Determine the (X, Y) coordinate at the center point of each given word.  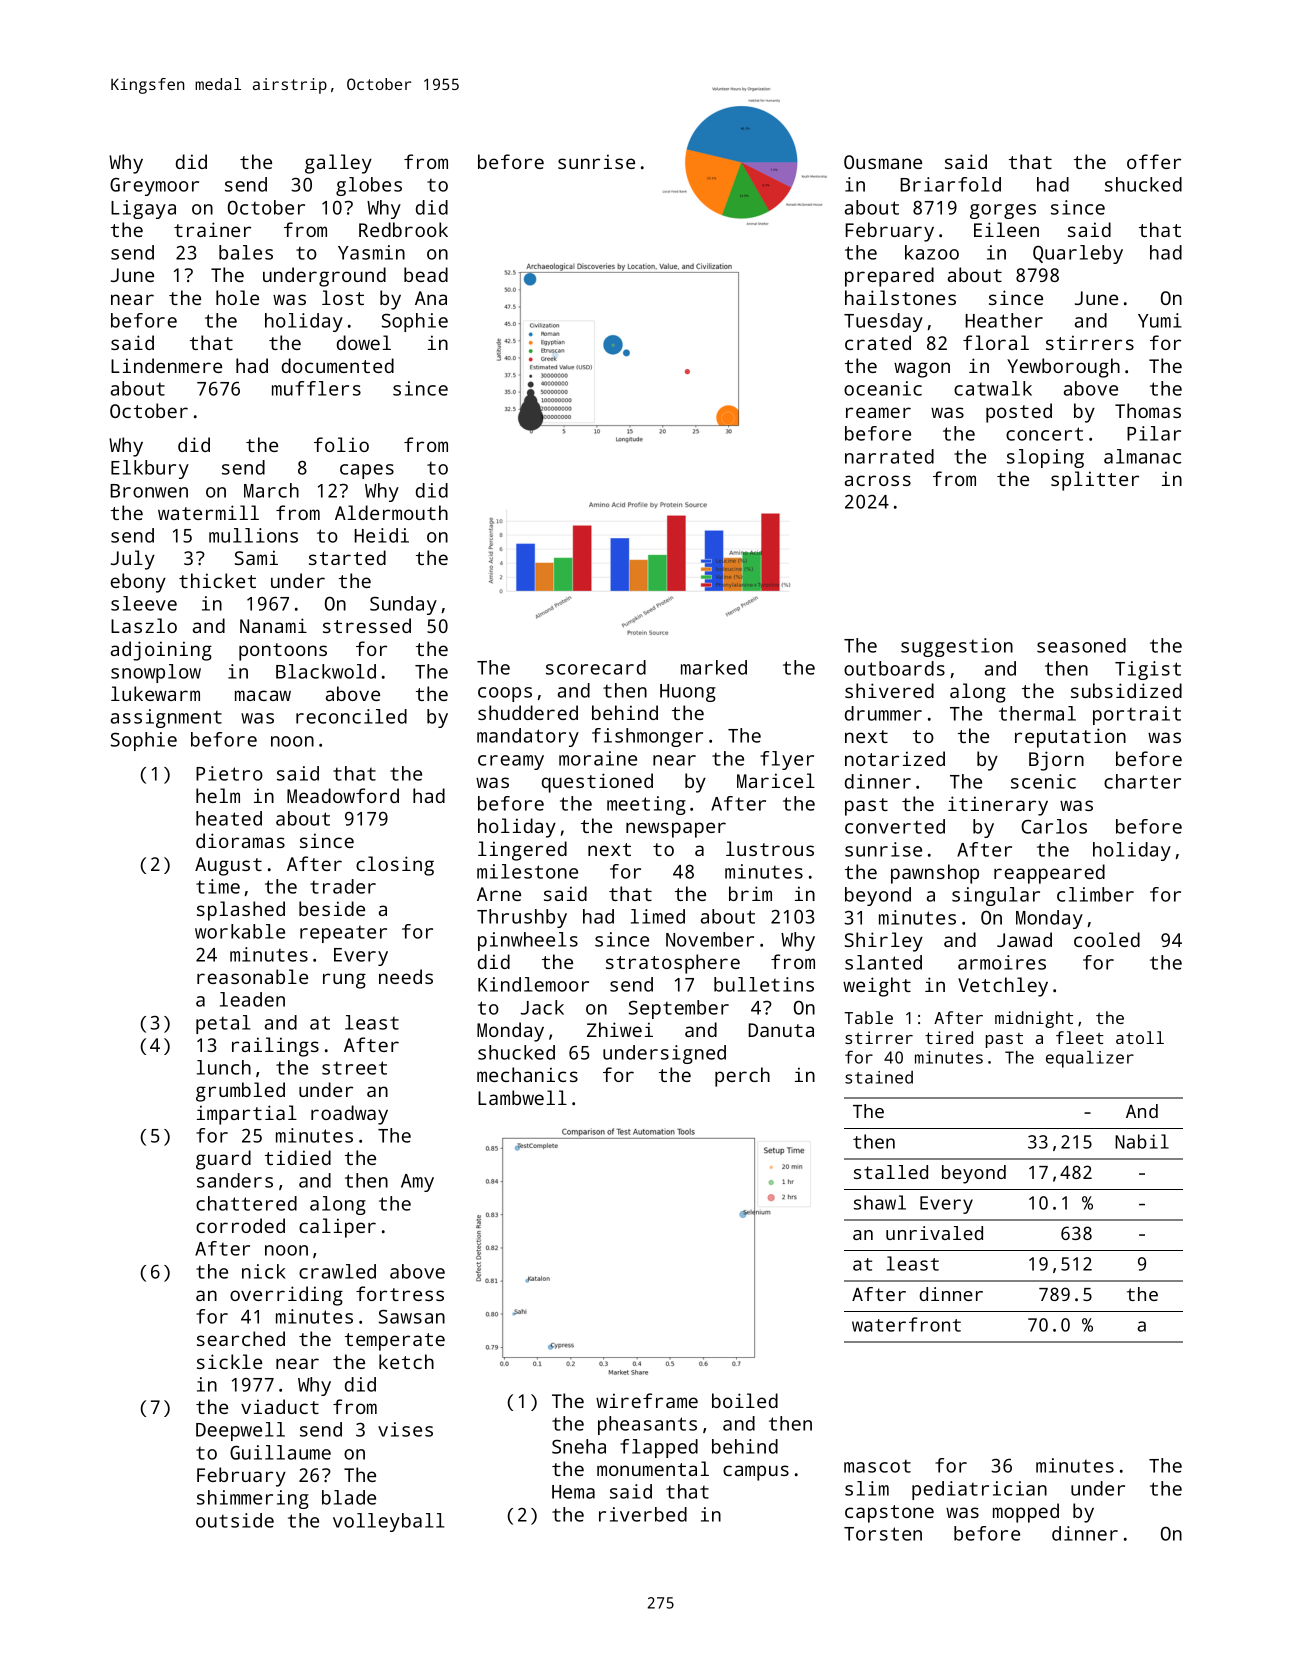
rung (344, 981)
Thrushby (522, 918)
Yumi (1160, 320)
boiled (745, 1400)
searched (241, 1338)
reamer (878, 412)
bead (426, 274)
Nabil (1142, 1141)
